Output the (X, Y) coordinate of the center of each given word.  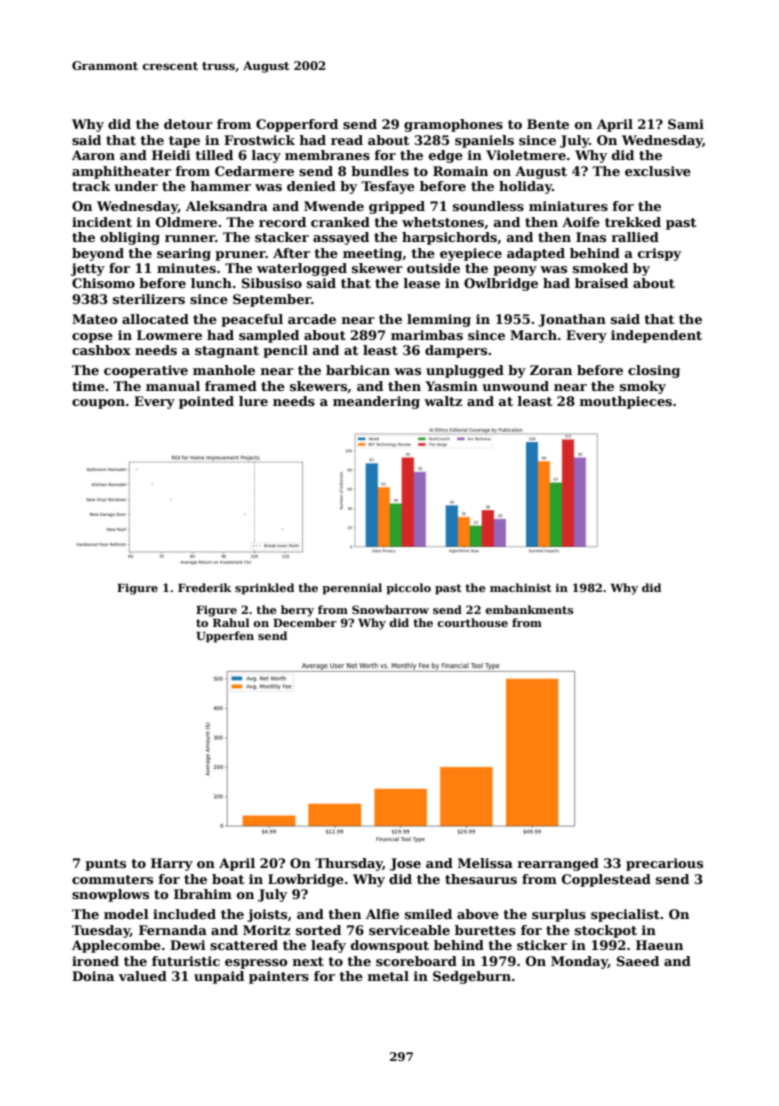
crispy (659, 254)
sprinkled (264, 589)
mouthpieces (625, 402)
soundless (488, 206)
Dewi (188, 945)
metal (388, 976)
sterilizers (149, 299)
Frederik (204, 587)
